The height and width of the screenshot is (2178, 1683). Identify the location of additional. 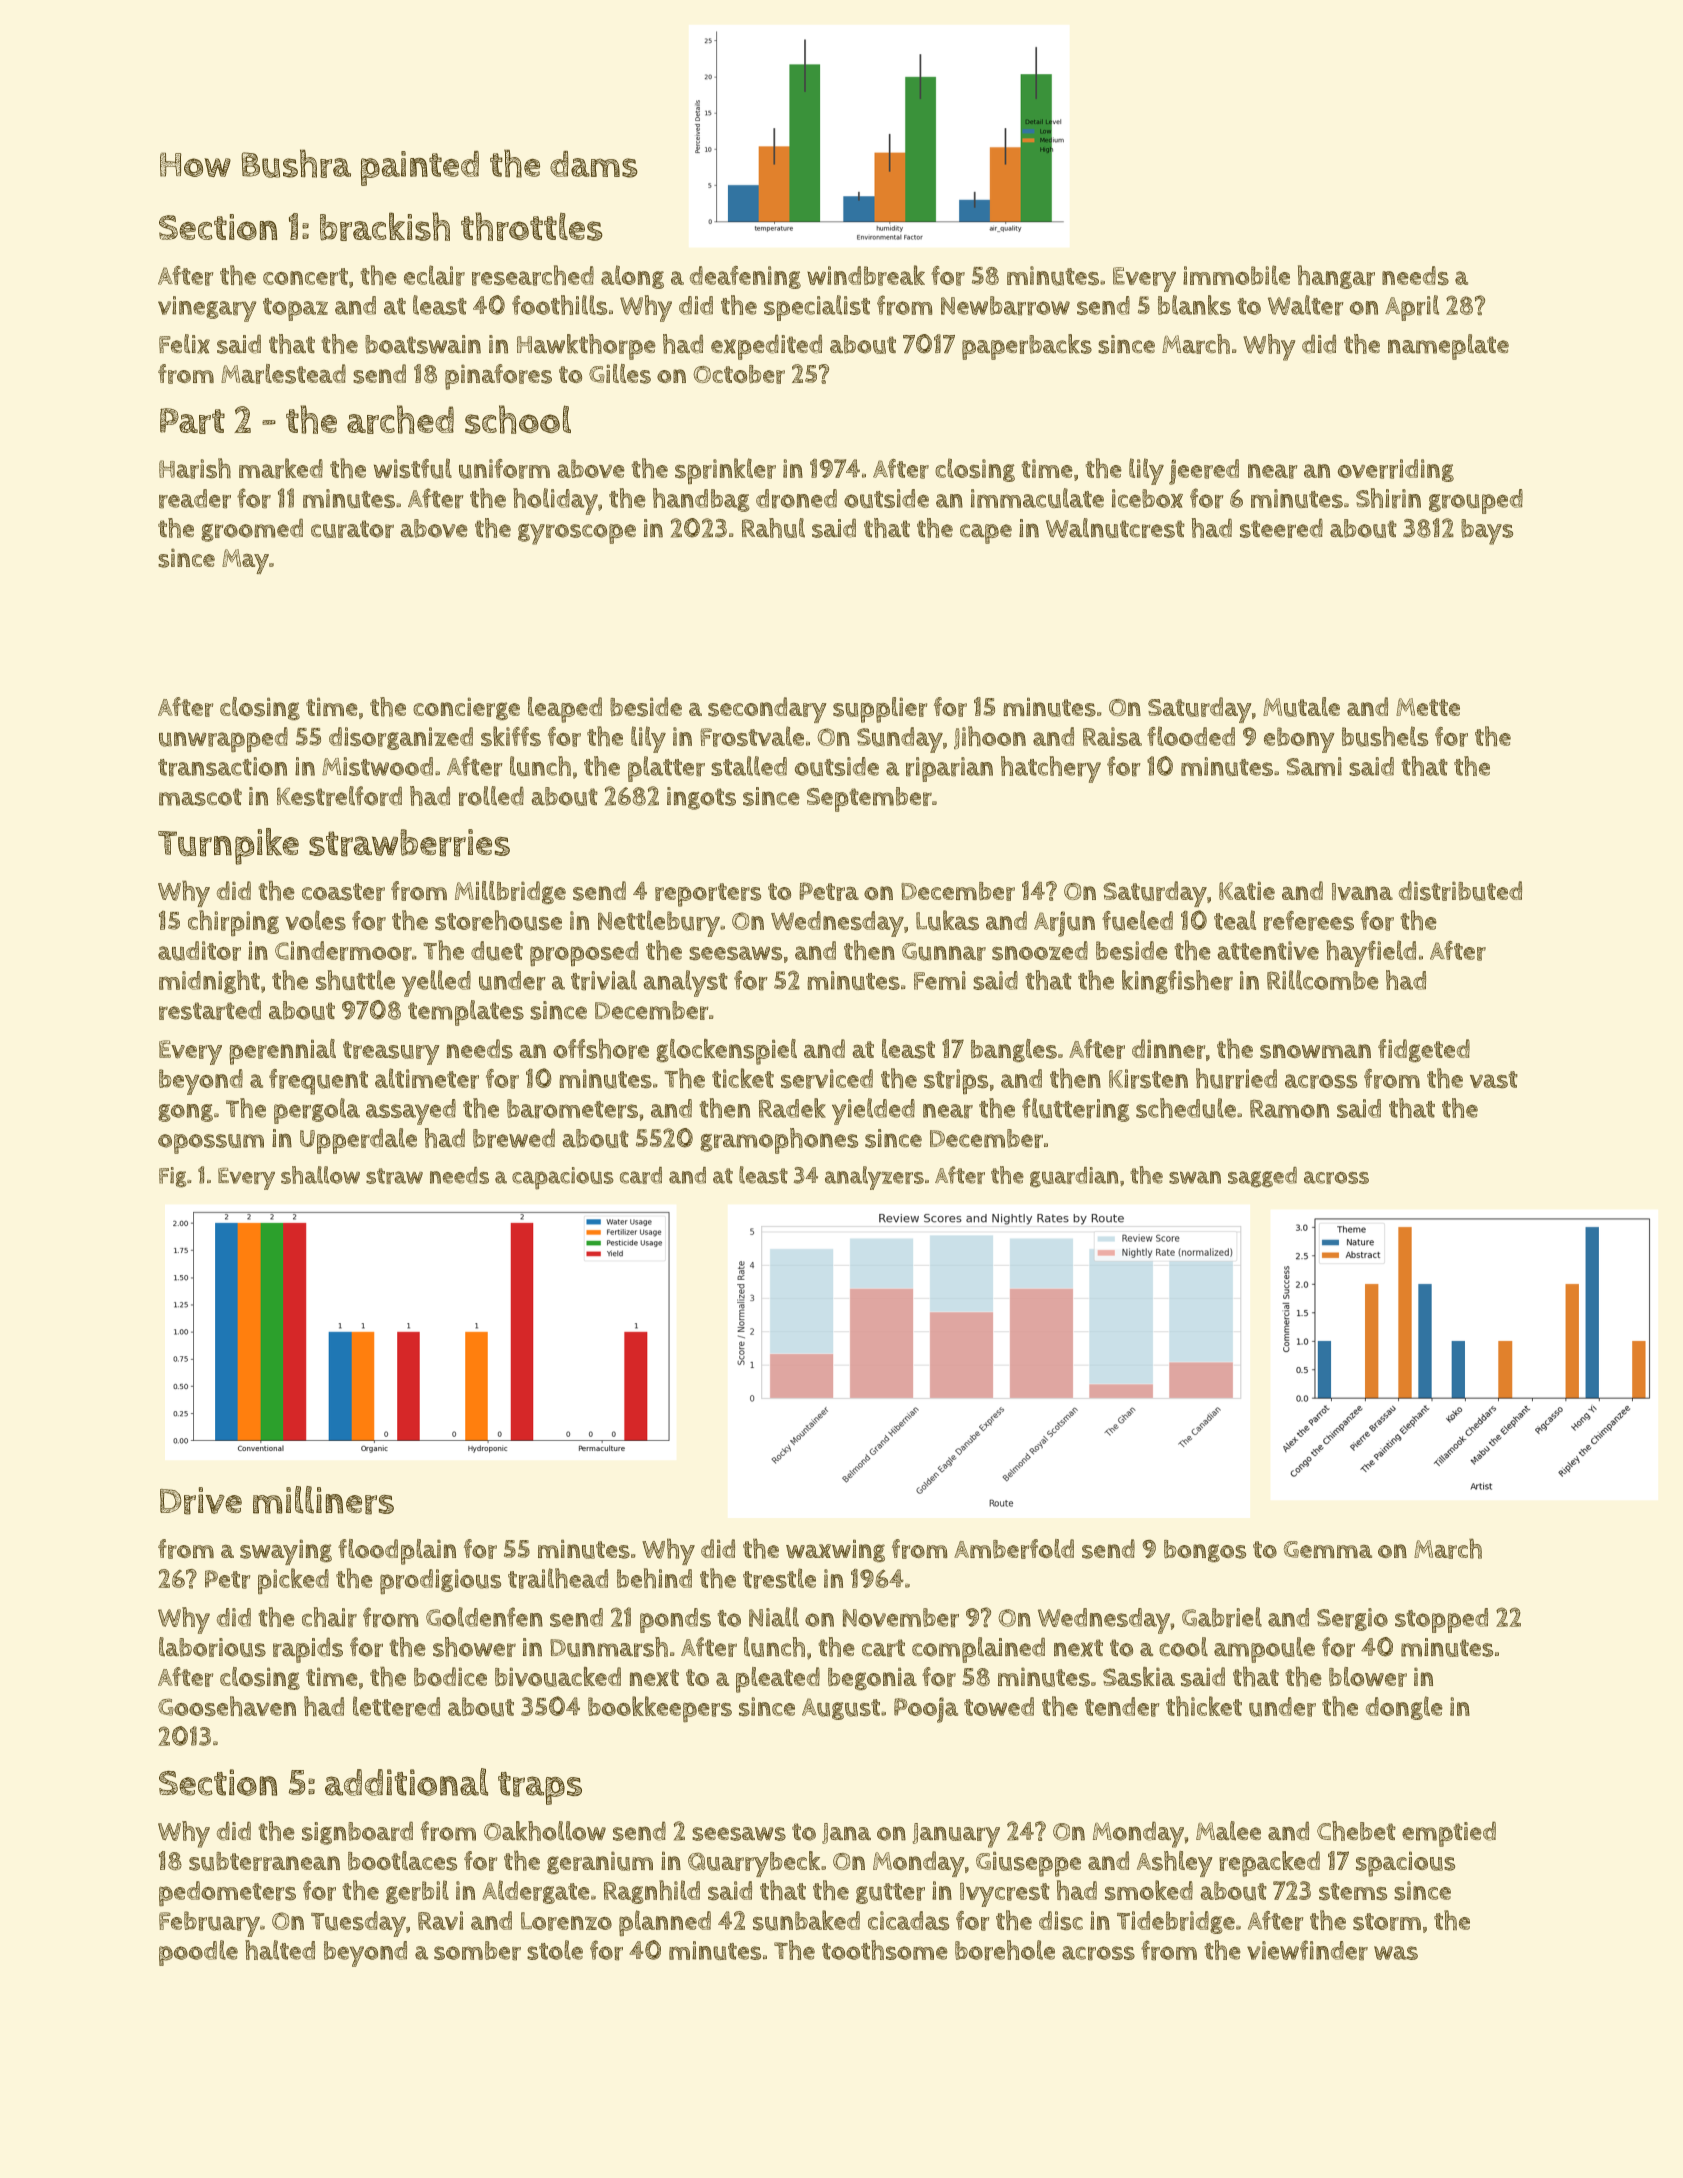
(406, 1782).
